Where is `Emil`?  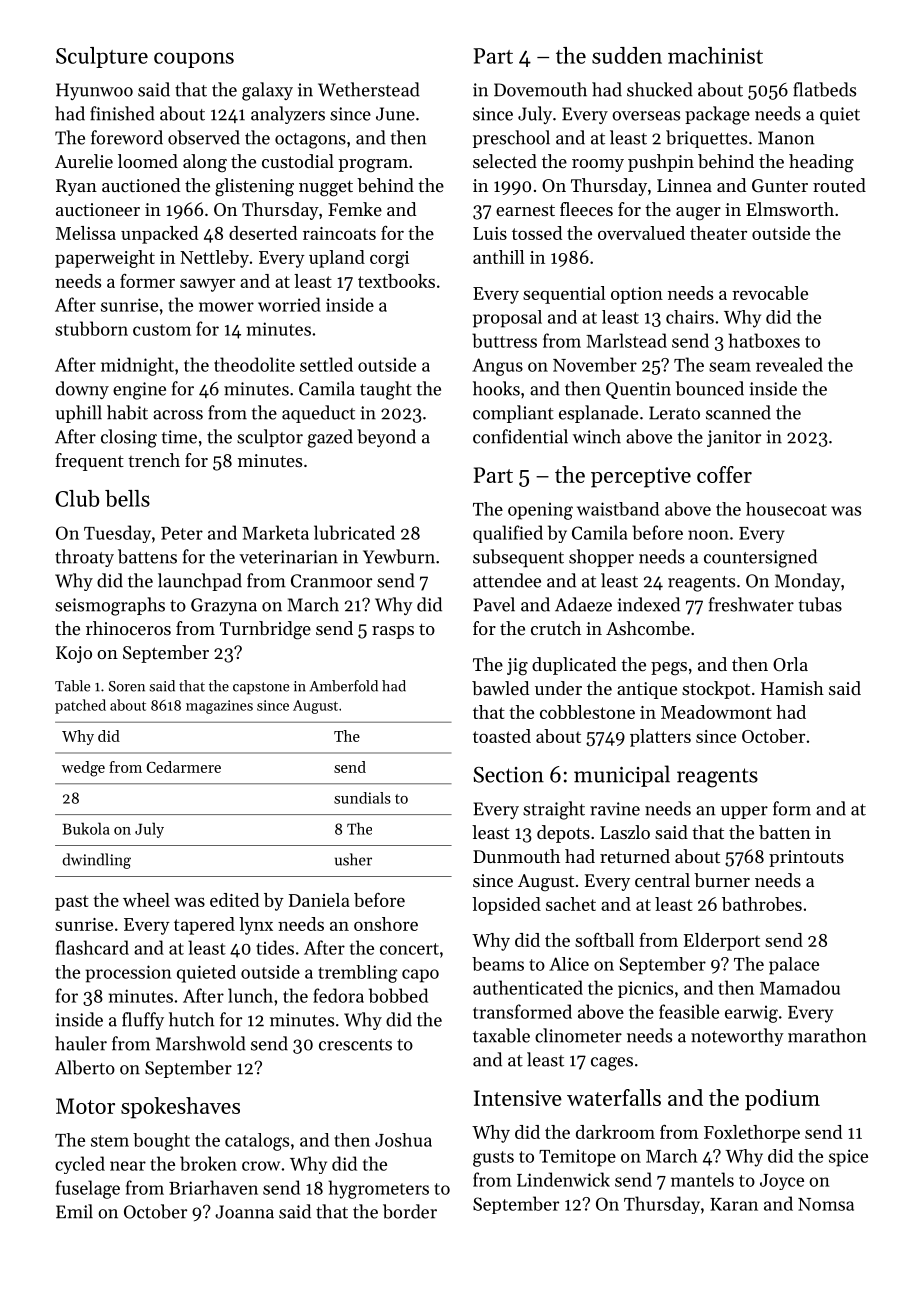 Emil is located at coordinates (74, 1211).
